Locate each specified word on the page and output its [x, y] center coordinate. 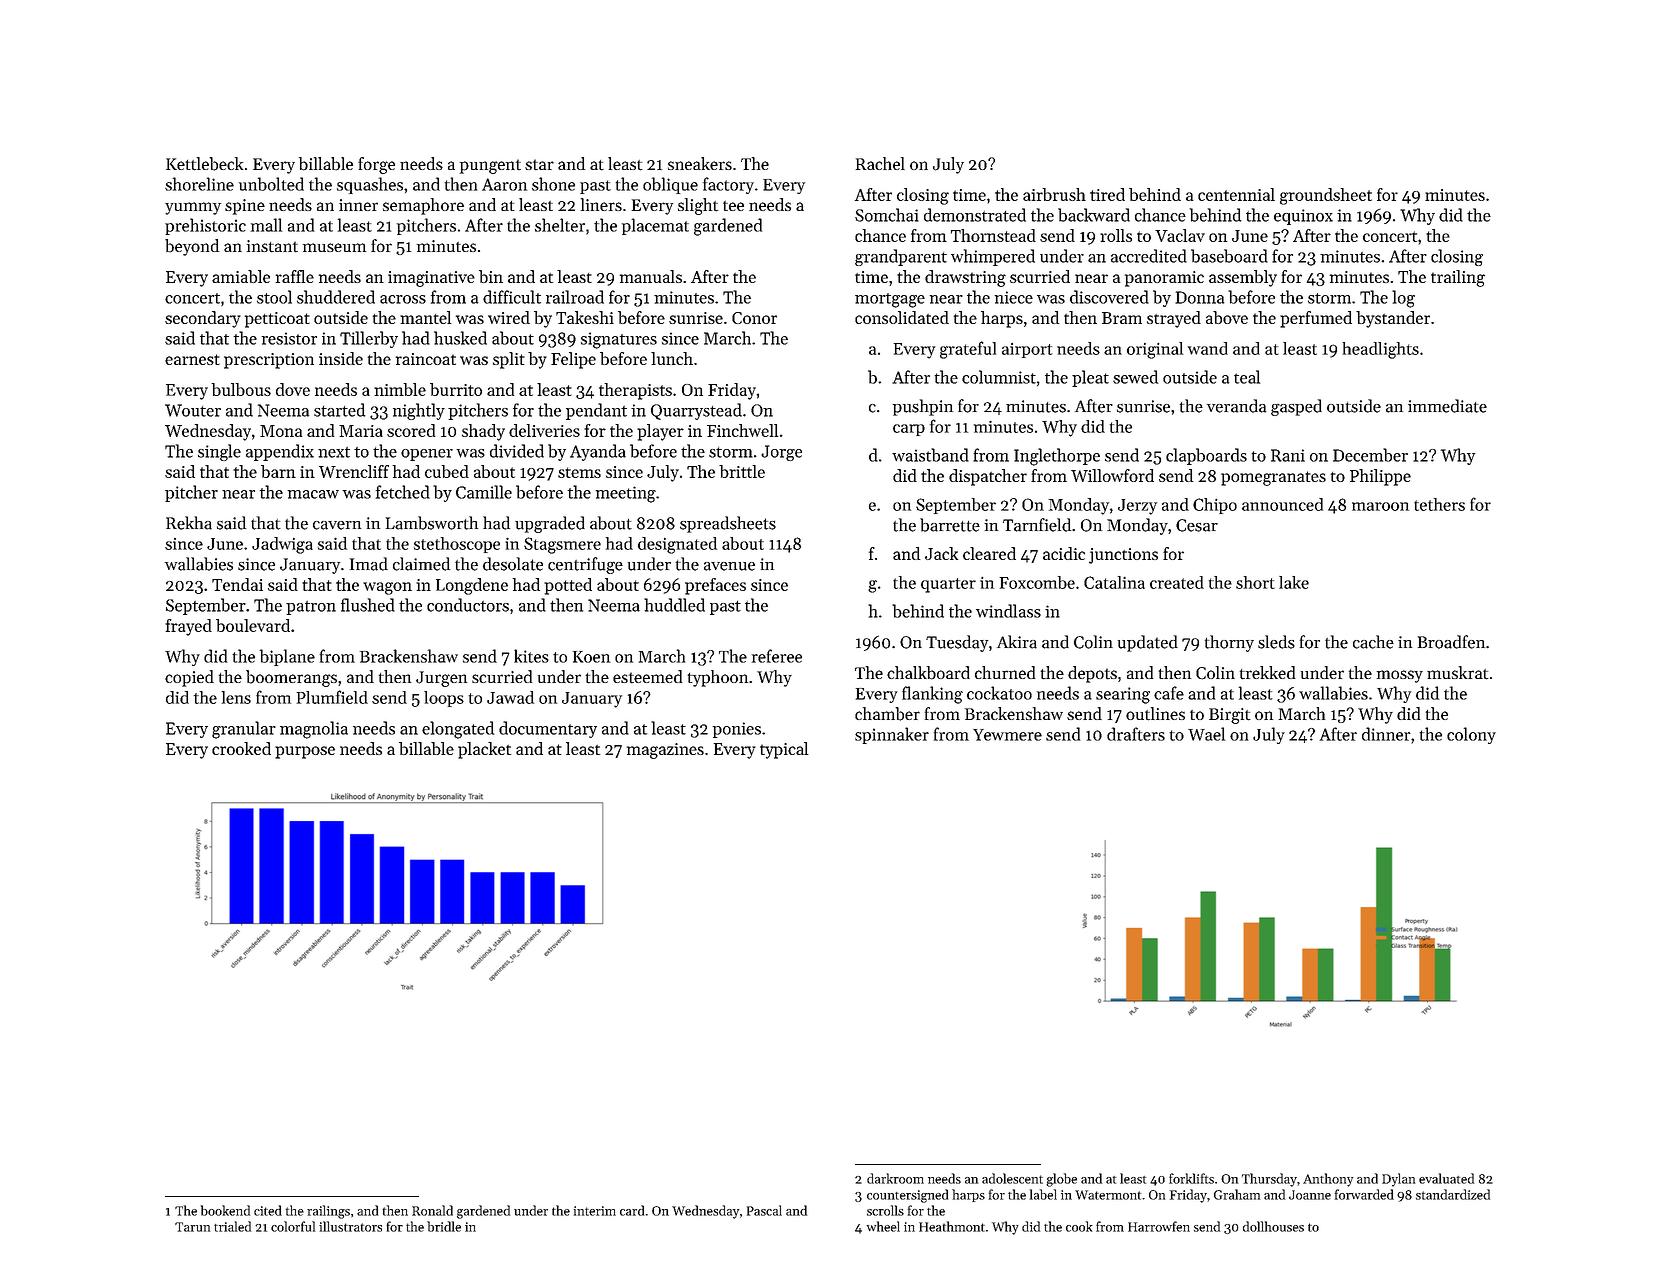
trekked [1267, 673]
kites [531, 656]
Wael [1206, 734]
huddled [674, 605]
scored [411, 430]
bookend [225, 1210]
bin [491, 276]
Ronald [432, 1210]
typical [784, 750]
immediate [1447, 406]
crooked [241, 748]
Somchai [887, 215]
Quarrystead [696, 411]
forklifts [1191, 1178]
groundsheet [1326, 196]
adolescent [1012, 1178]
